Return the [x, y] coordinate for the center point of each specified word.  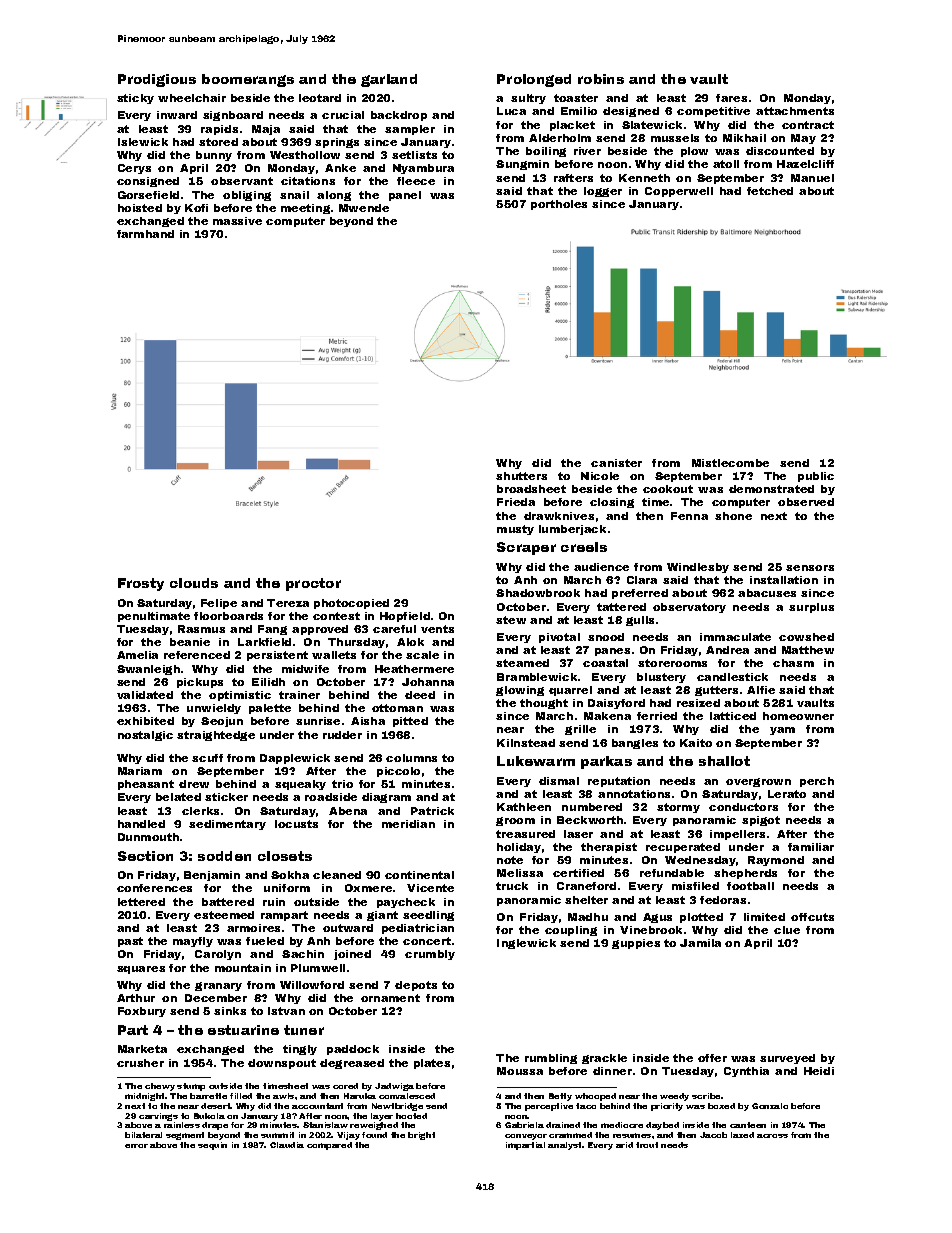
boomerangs [248, 80]
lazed [742, 1135]
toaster [576, 98]
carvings [158, 1117]
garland [389, 80]
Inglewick [526, 944]
